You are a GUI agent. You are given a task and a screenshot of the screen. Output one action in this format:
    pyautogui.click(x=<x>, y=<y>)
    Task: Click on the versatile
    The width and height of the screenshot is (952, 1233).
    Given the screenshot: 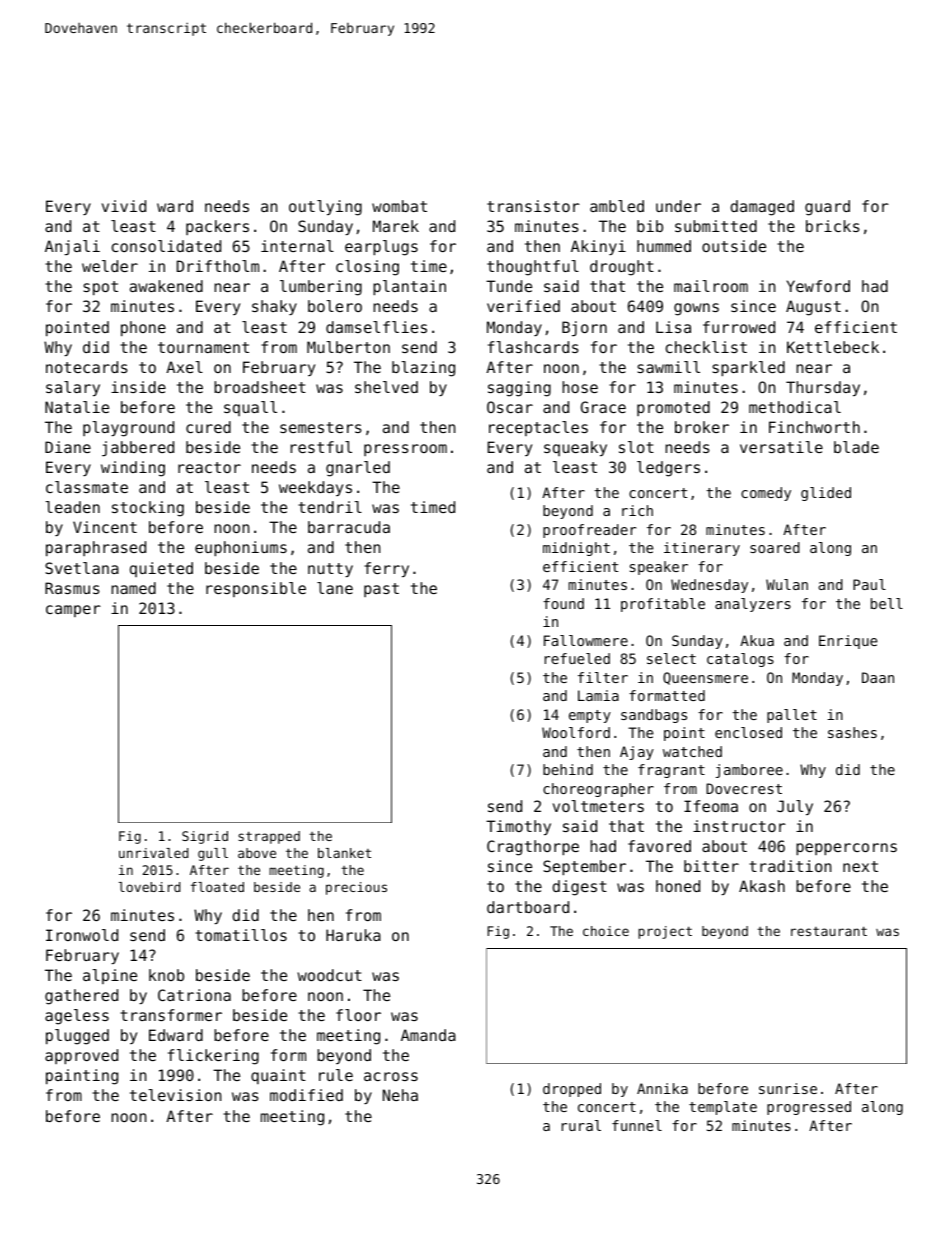 What is the action you would take?
    pyautogui.click(x=781, y=447)
